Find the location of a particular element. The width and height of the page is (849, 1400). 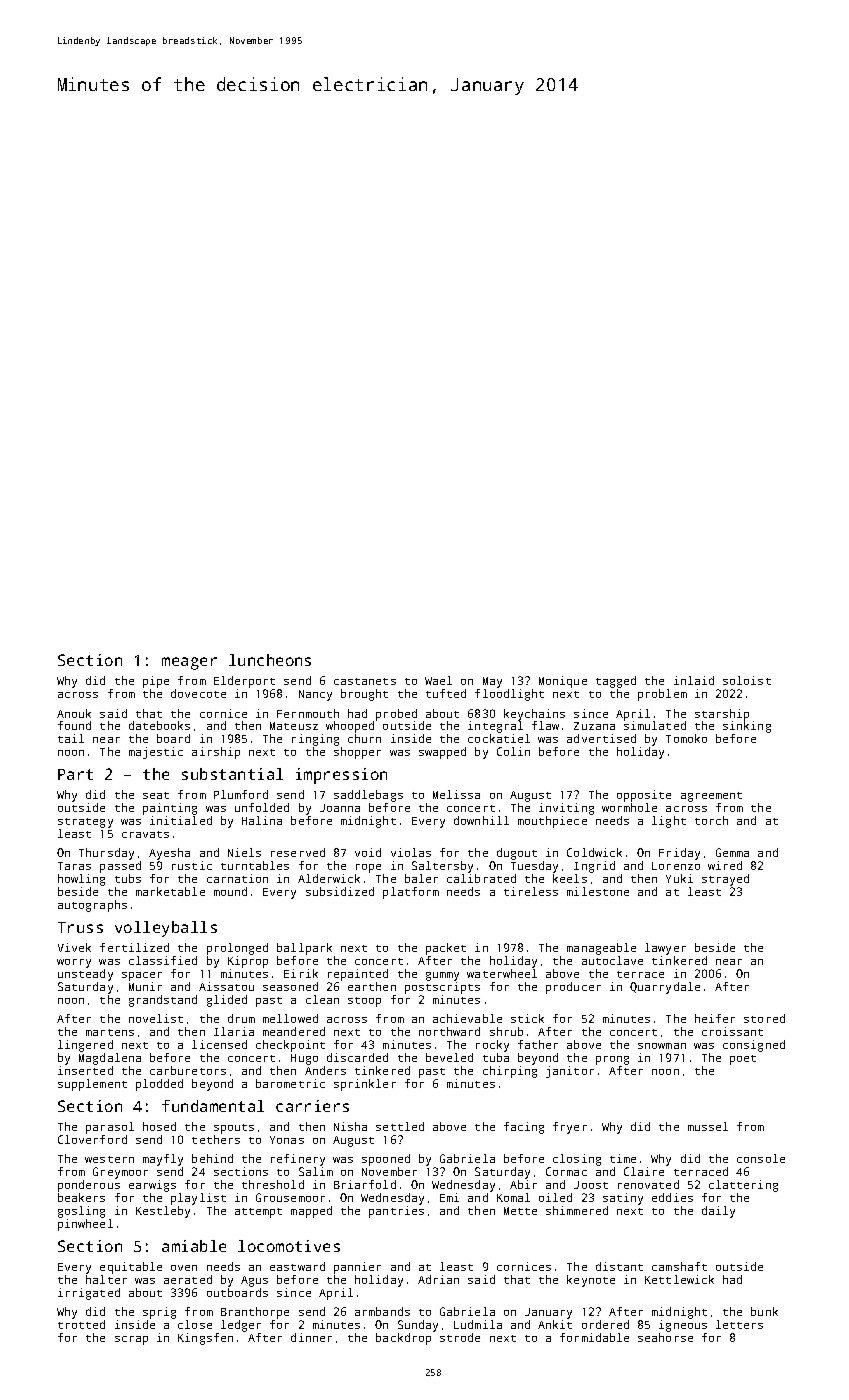

Wael is located at coordinates (438, 680).
